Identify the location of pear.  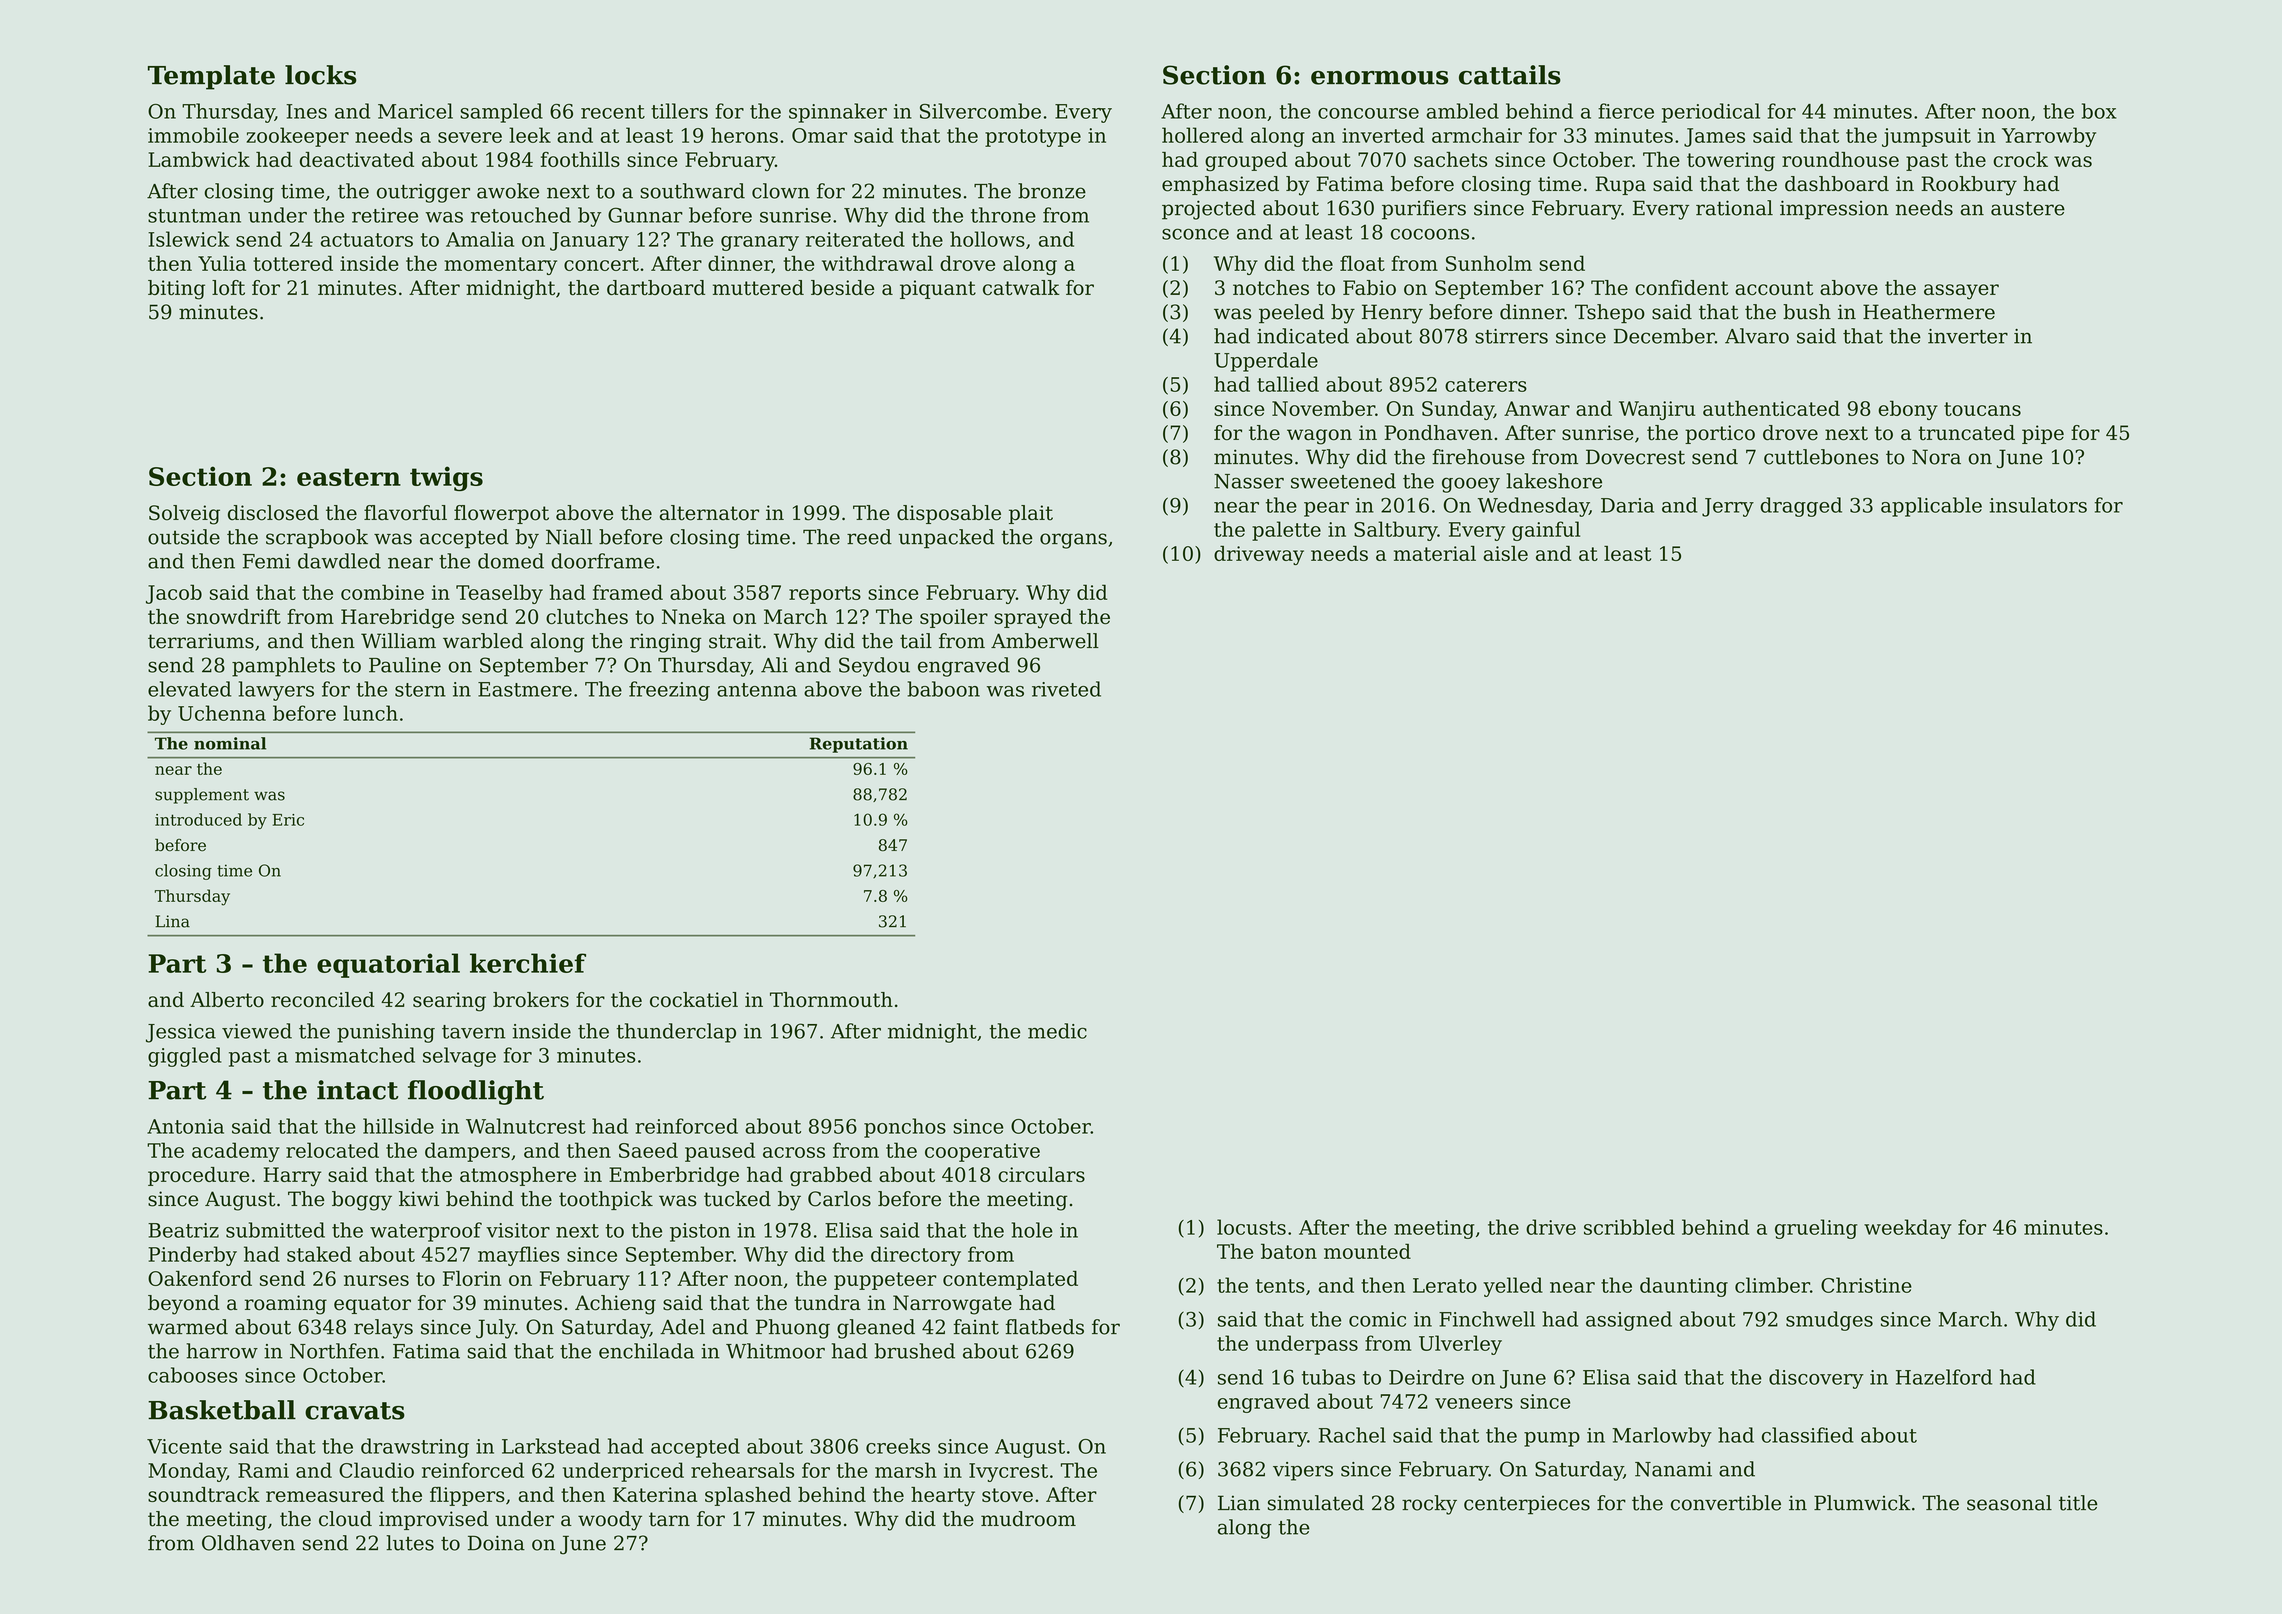
(1326, 509).
